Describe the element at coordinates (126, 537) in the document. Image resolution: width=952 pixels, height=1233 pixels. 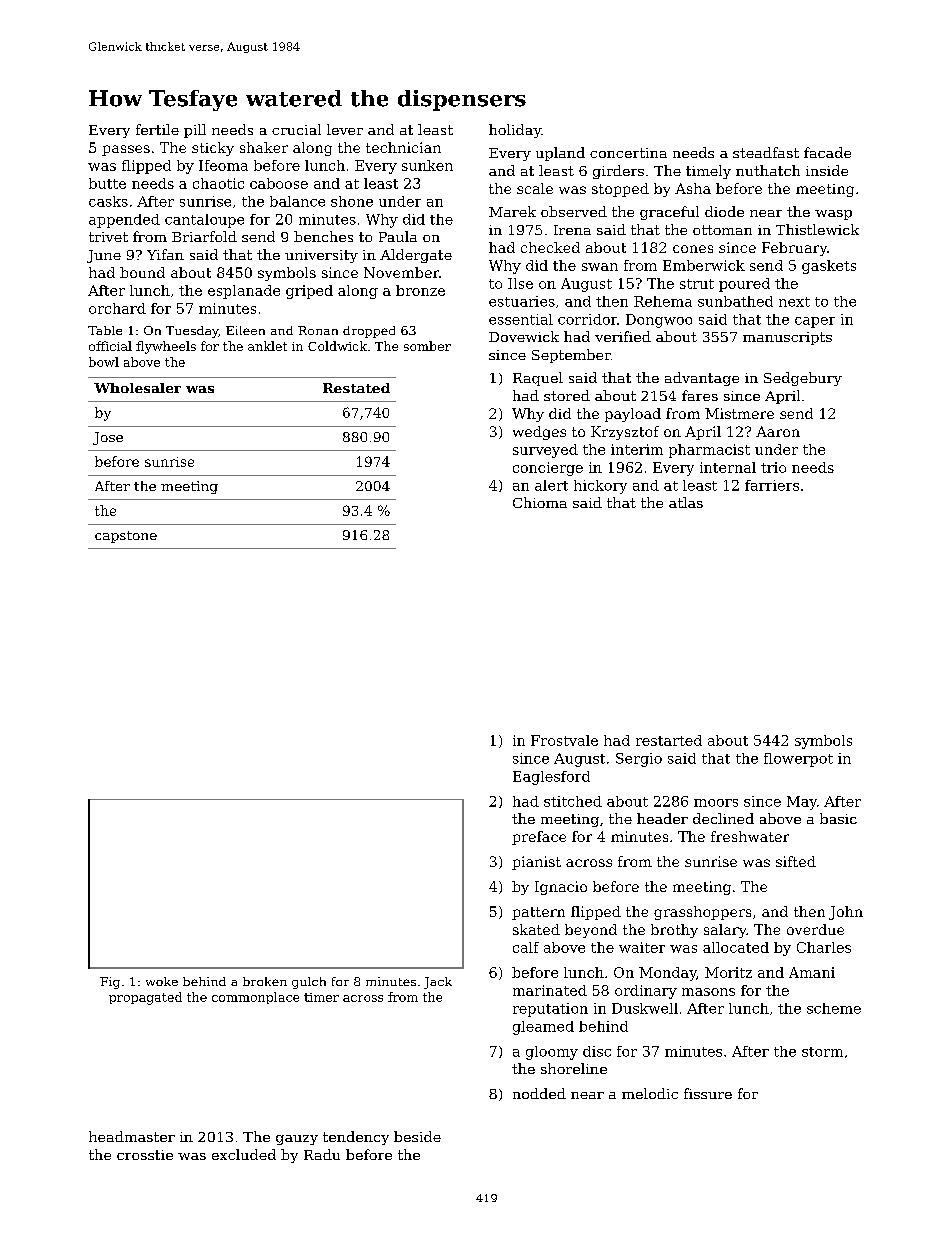
I see `capstone` at that location.
